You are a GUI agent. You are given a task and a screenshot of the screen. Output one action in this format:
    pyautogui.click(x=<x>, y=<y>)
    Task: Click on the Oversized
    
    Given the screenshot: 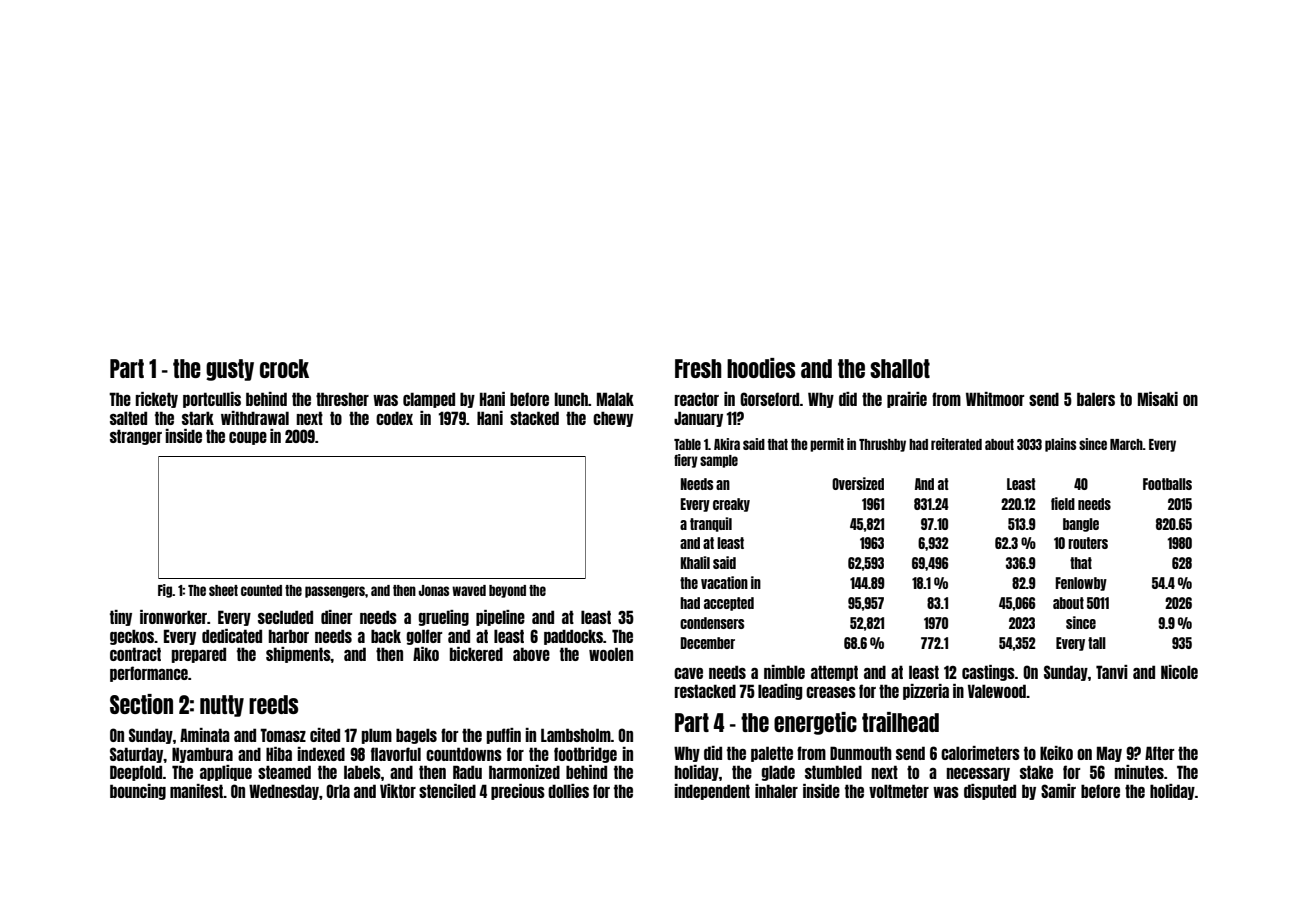 What is the action you would take?
    pyautogui.click(x=858, y=483)
